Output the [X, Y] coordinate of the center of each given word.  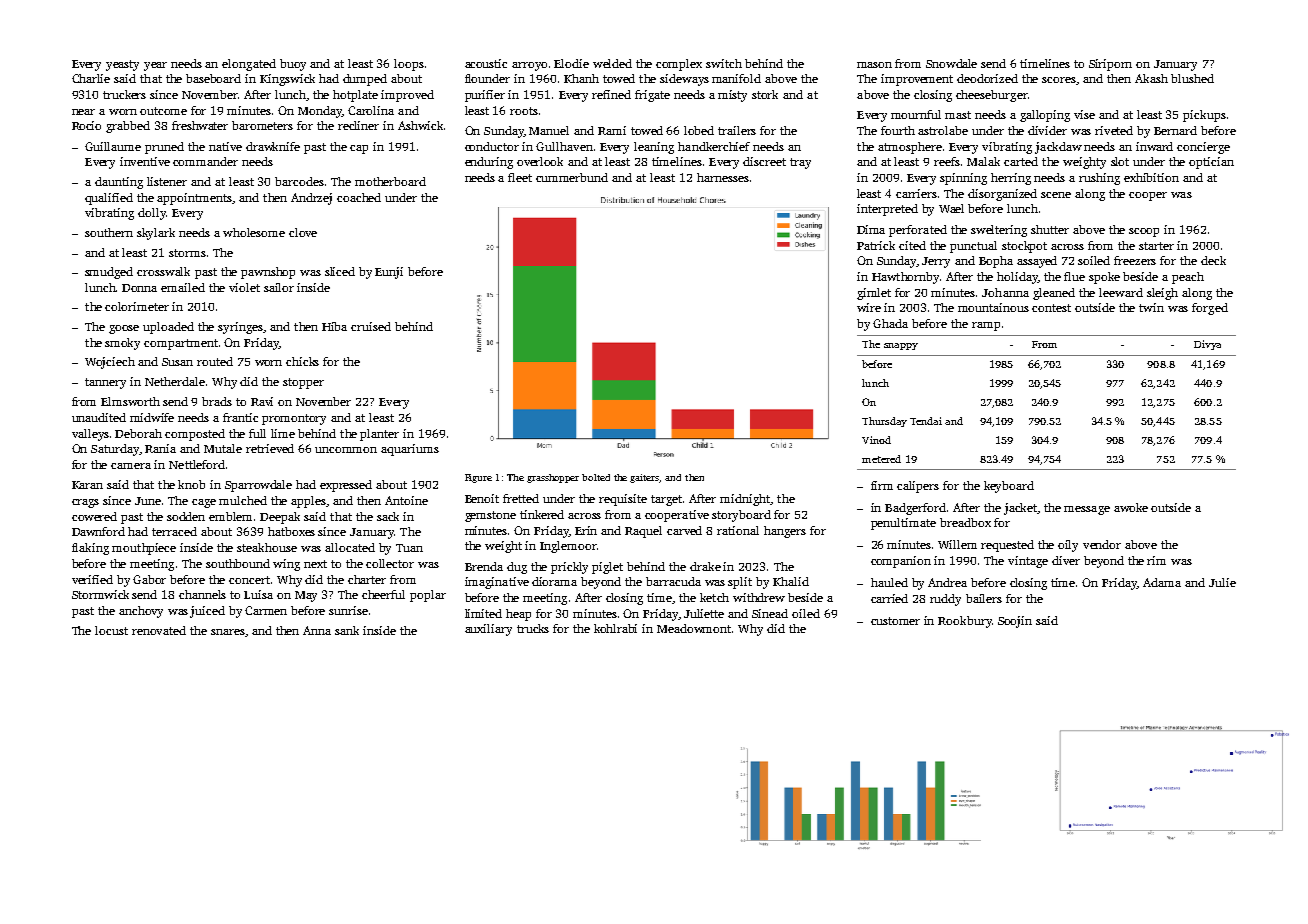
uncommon [346, 450]
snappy [901, 346]
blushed [1192, 78]
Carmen [266, 610]
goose [124, 329]
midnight [745, 500]
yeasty [122, 65]
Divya [1207, 345]
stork [765, 94]
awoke [1131, 507]
